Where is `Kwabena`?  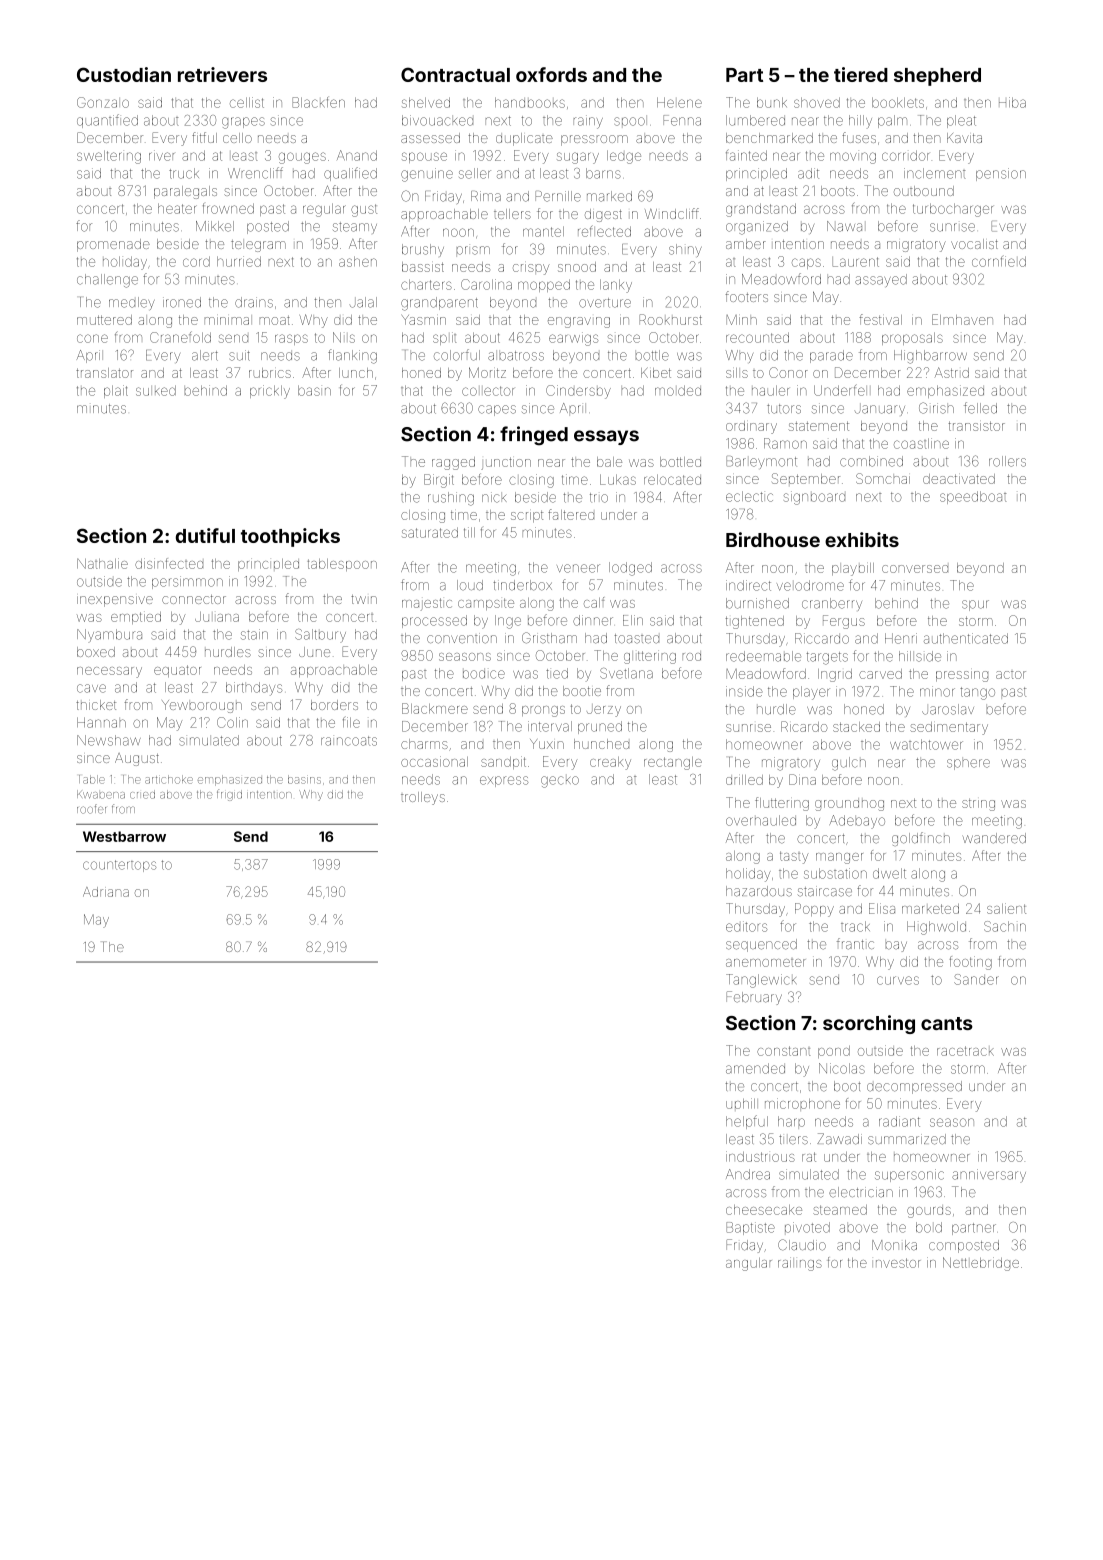
Kwabena is located at coordinates (101, 794).
